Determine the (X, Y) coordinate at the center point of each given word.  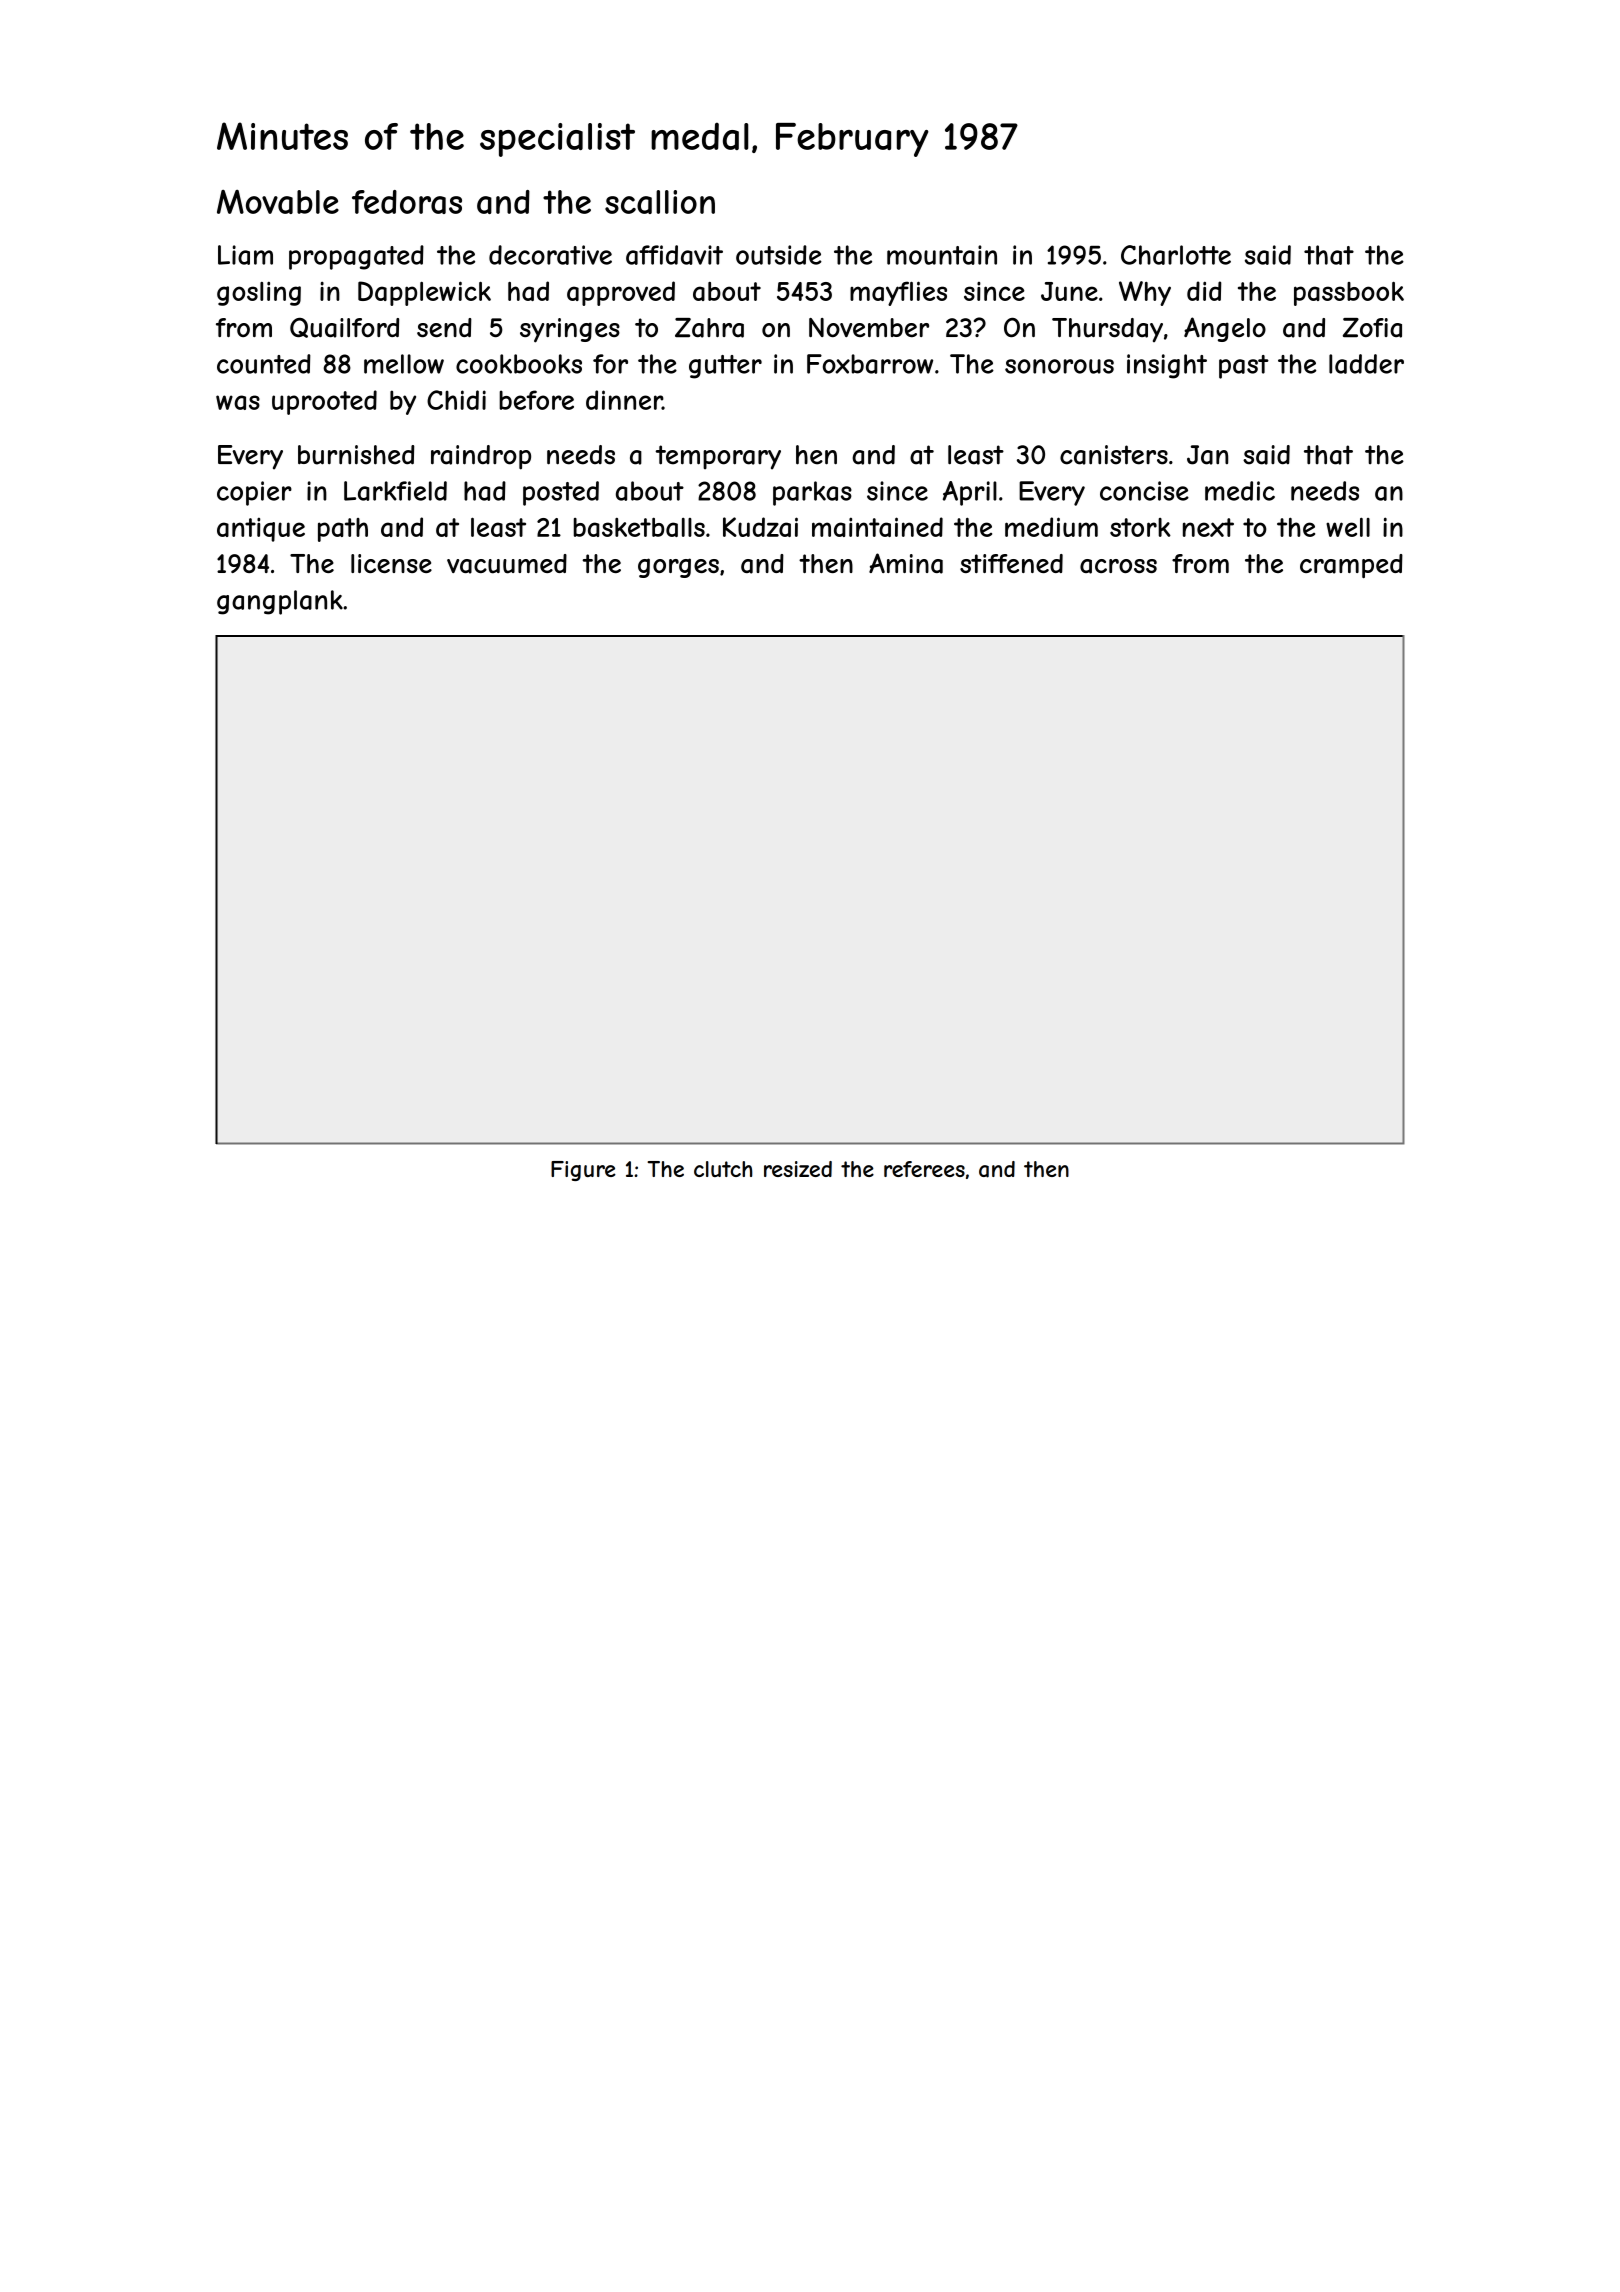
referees (924, 1169)
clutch (723, 1169)
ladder (1366, 364)
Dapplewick (424, 293)
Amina (906, 563)
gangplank (280, 602)
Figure (583, 1171)
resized (798, 1169)
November (869, 327)
